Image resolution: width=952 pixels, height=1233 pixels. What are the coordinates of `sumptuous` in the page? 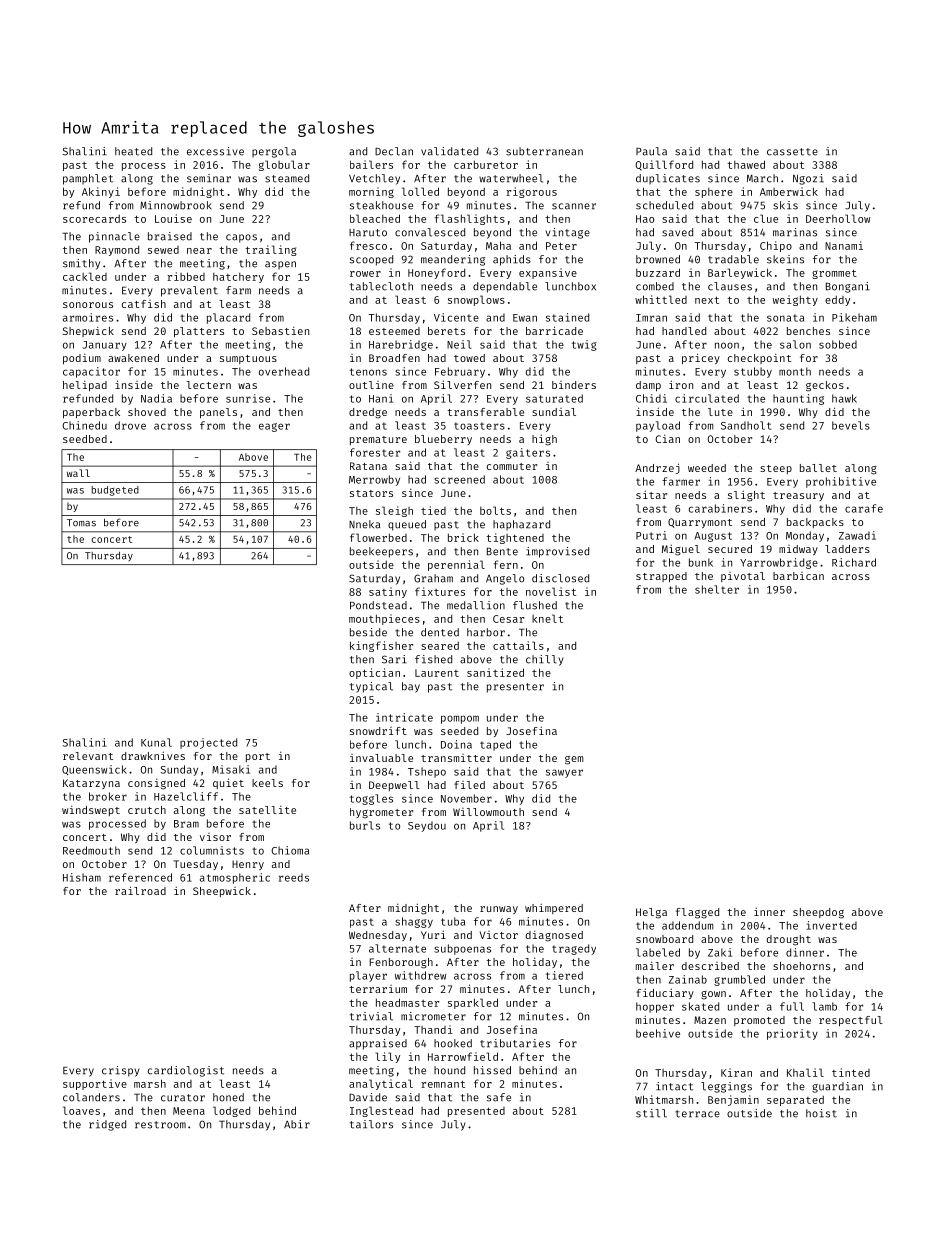 It's located at (248, 359).
